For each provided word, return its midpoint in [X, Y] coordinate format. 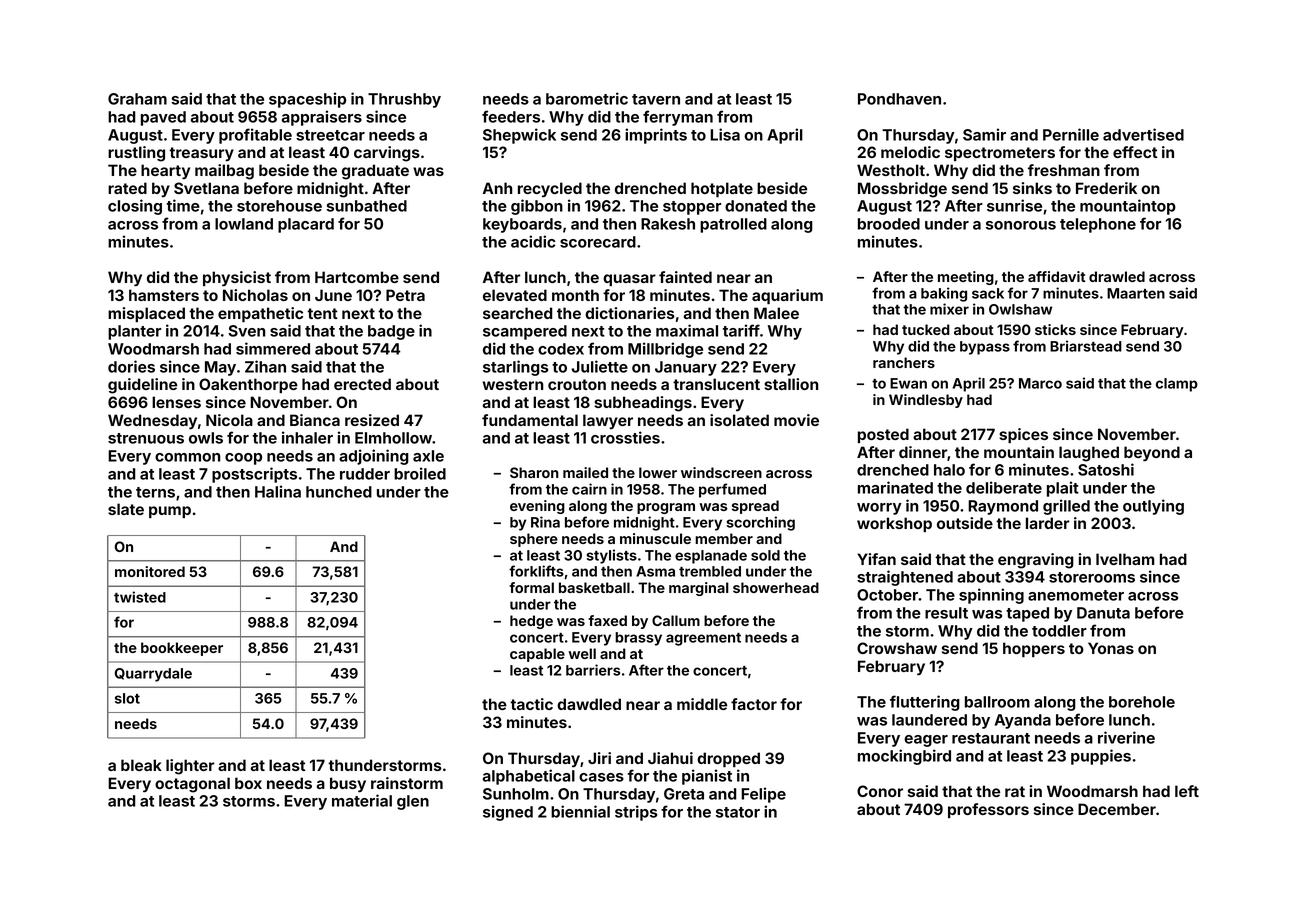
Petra [405, 295]
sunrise [1014, 205]
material [362, 800]
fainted [685, 277]
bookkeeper [182, 649]
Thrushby [404, 100]
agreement [703, 639]
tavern [656, 99]
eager [926, 741]
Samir [984, 134]
